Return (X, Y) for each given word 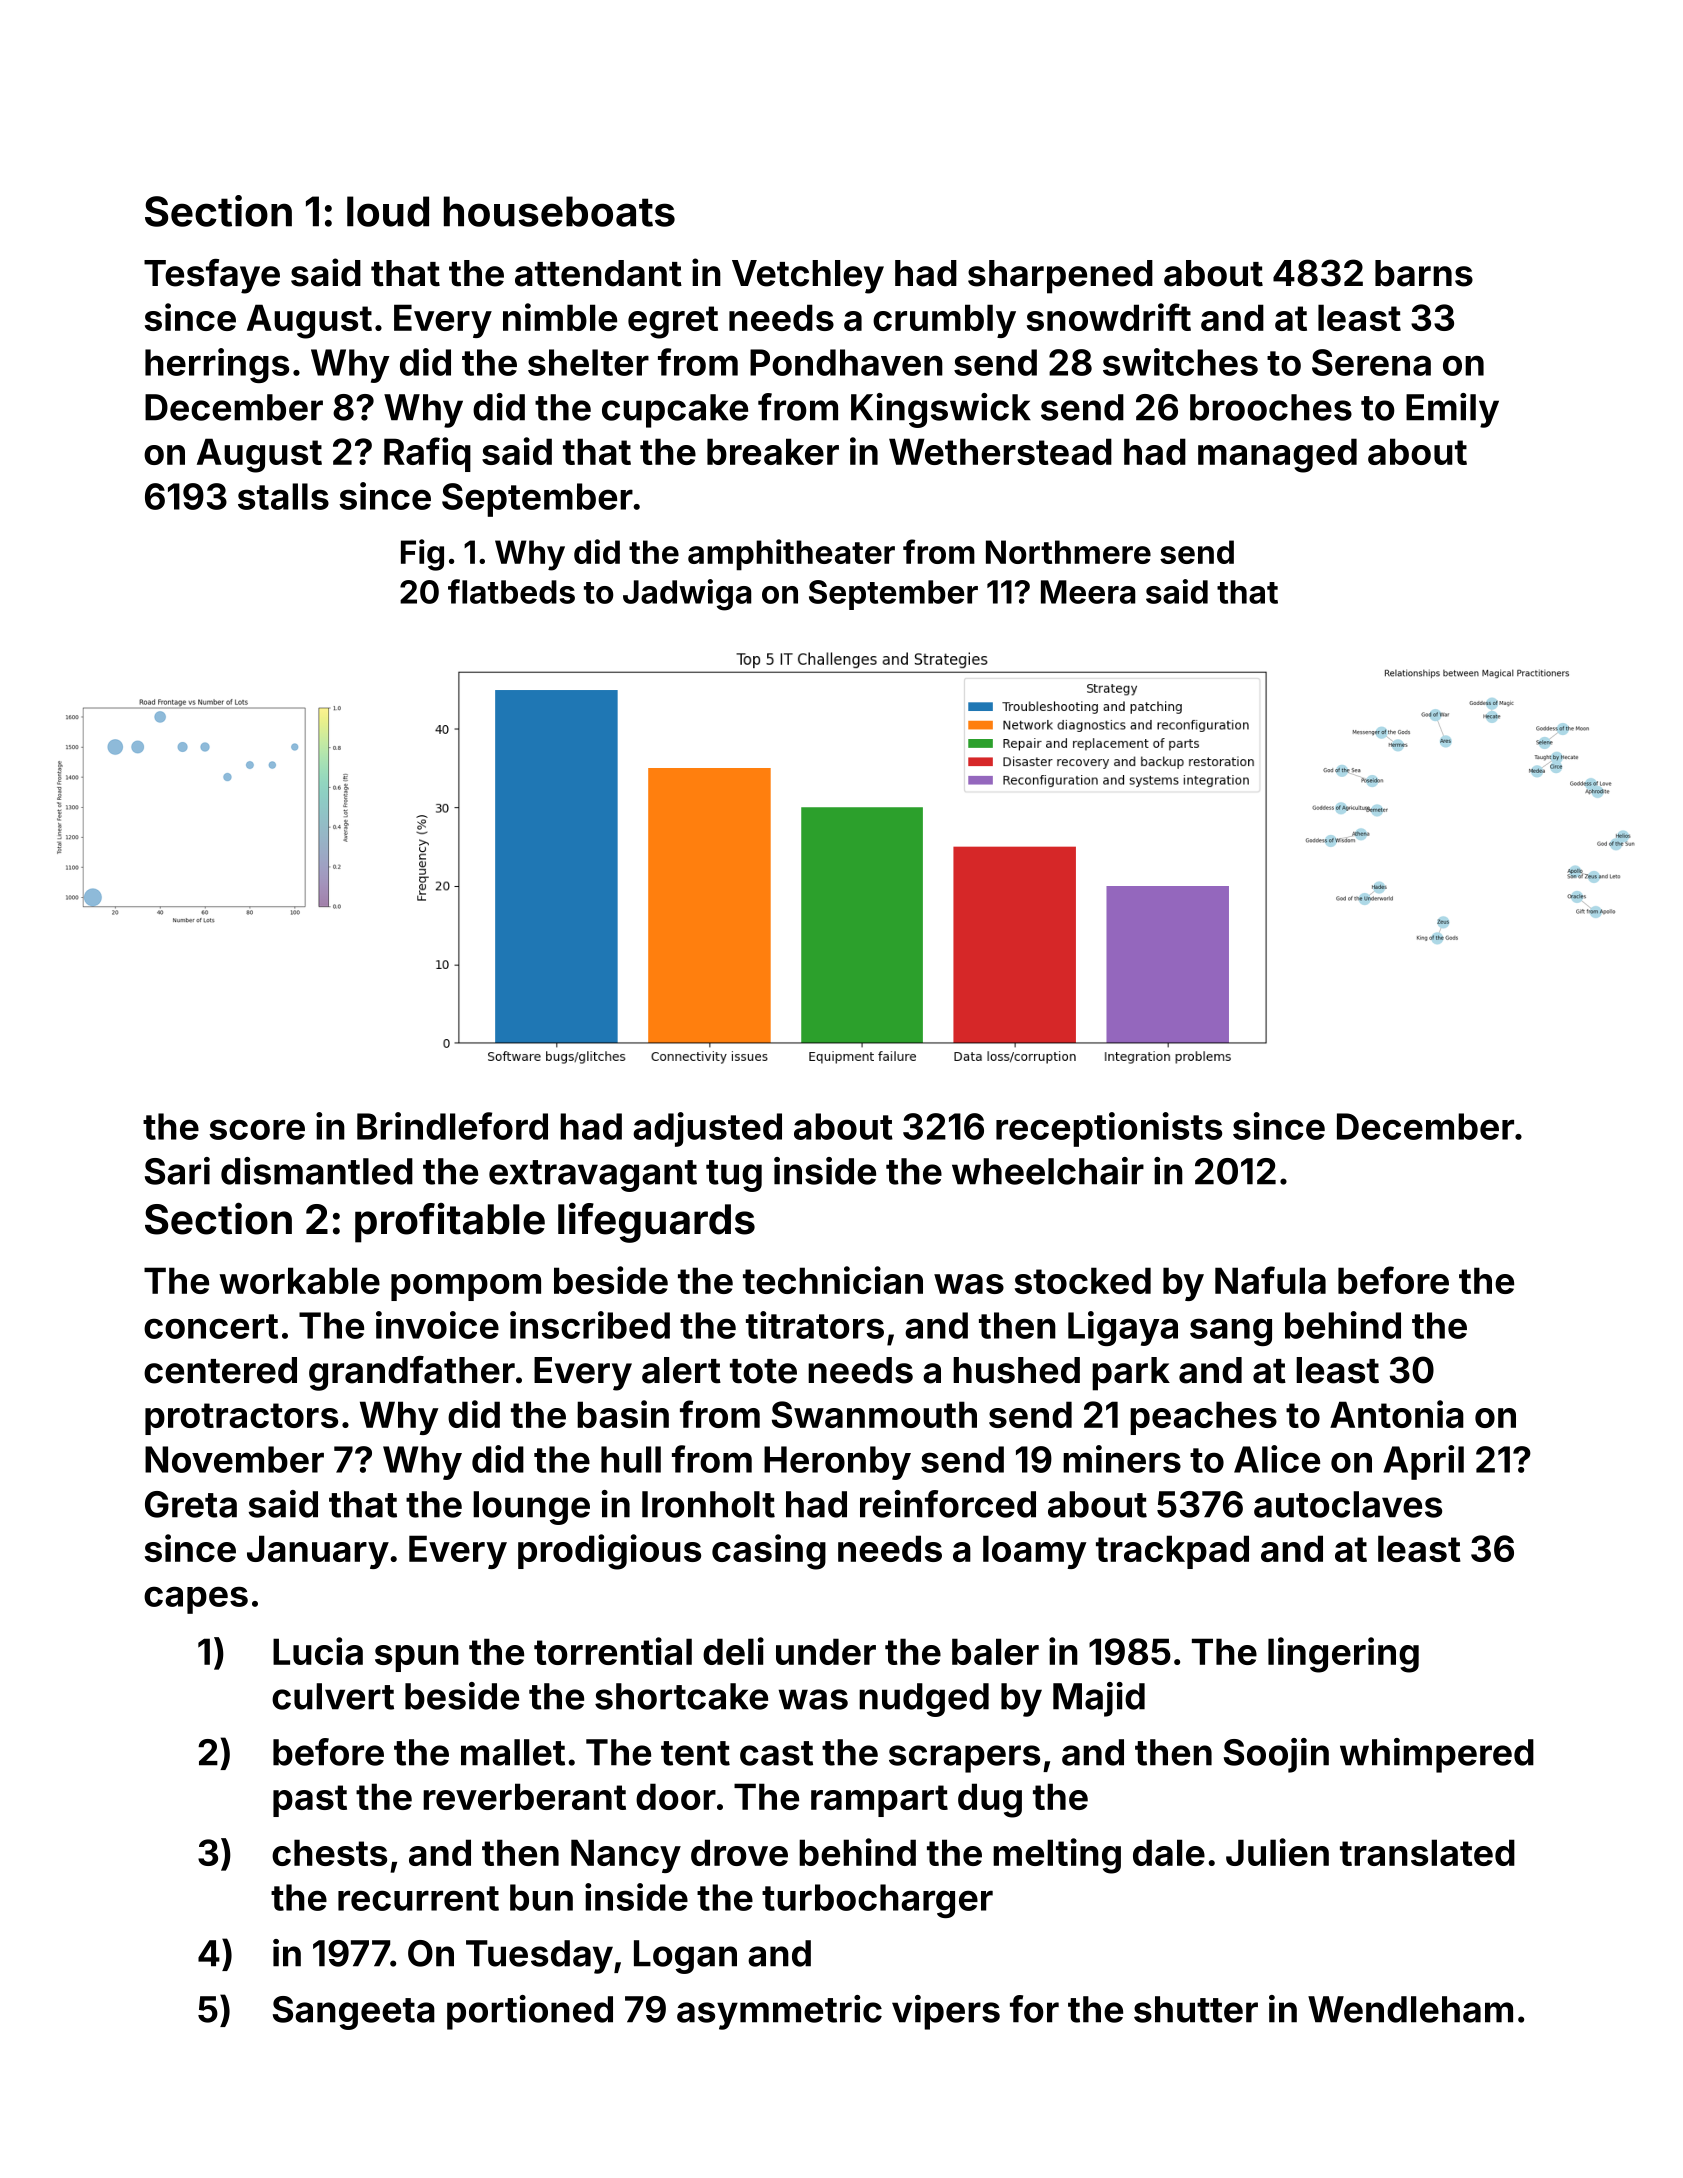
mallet (513, 1752)
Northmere (1068, 552)
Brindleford (452, 1126)
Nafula (1270, 1280)
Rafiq (427, 454)
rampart (879, 1801)
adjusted (707, 1129)
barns (1424, 273)
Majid (1099, 1699)
